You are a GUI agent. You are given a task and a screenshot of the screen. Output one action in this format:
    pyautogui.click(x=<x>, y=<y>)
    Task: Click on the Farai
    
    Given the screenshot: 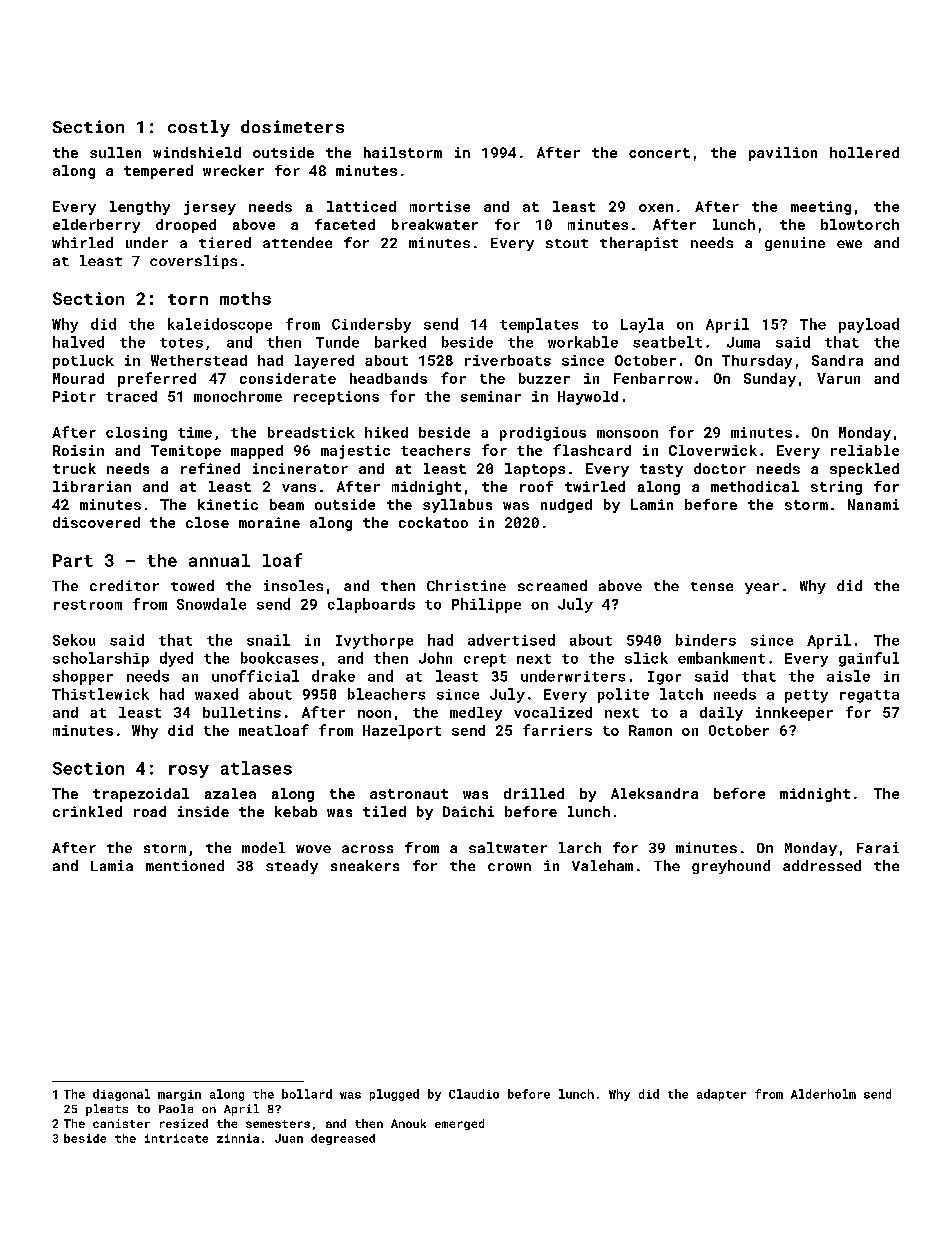 What is the action you would take?
    pyautogui.click(x=878, y=847)
